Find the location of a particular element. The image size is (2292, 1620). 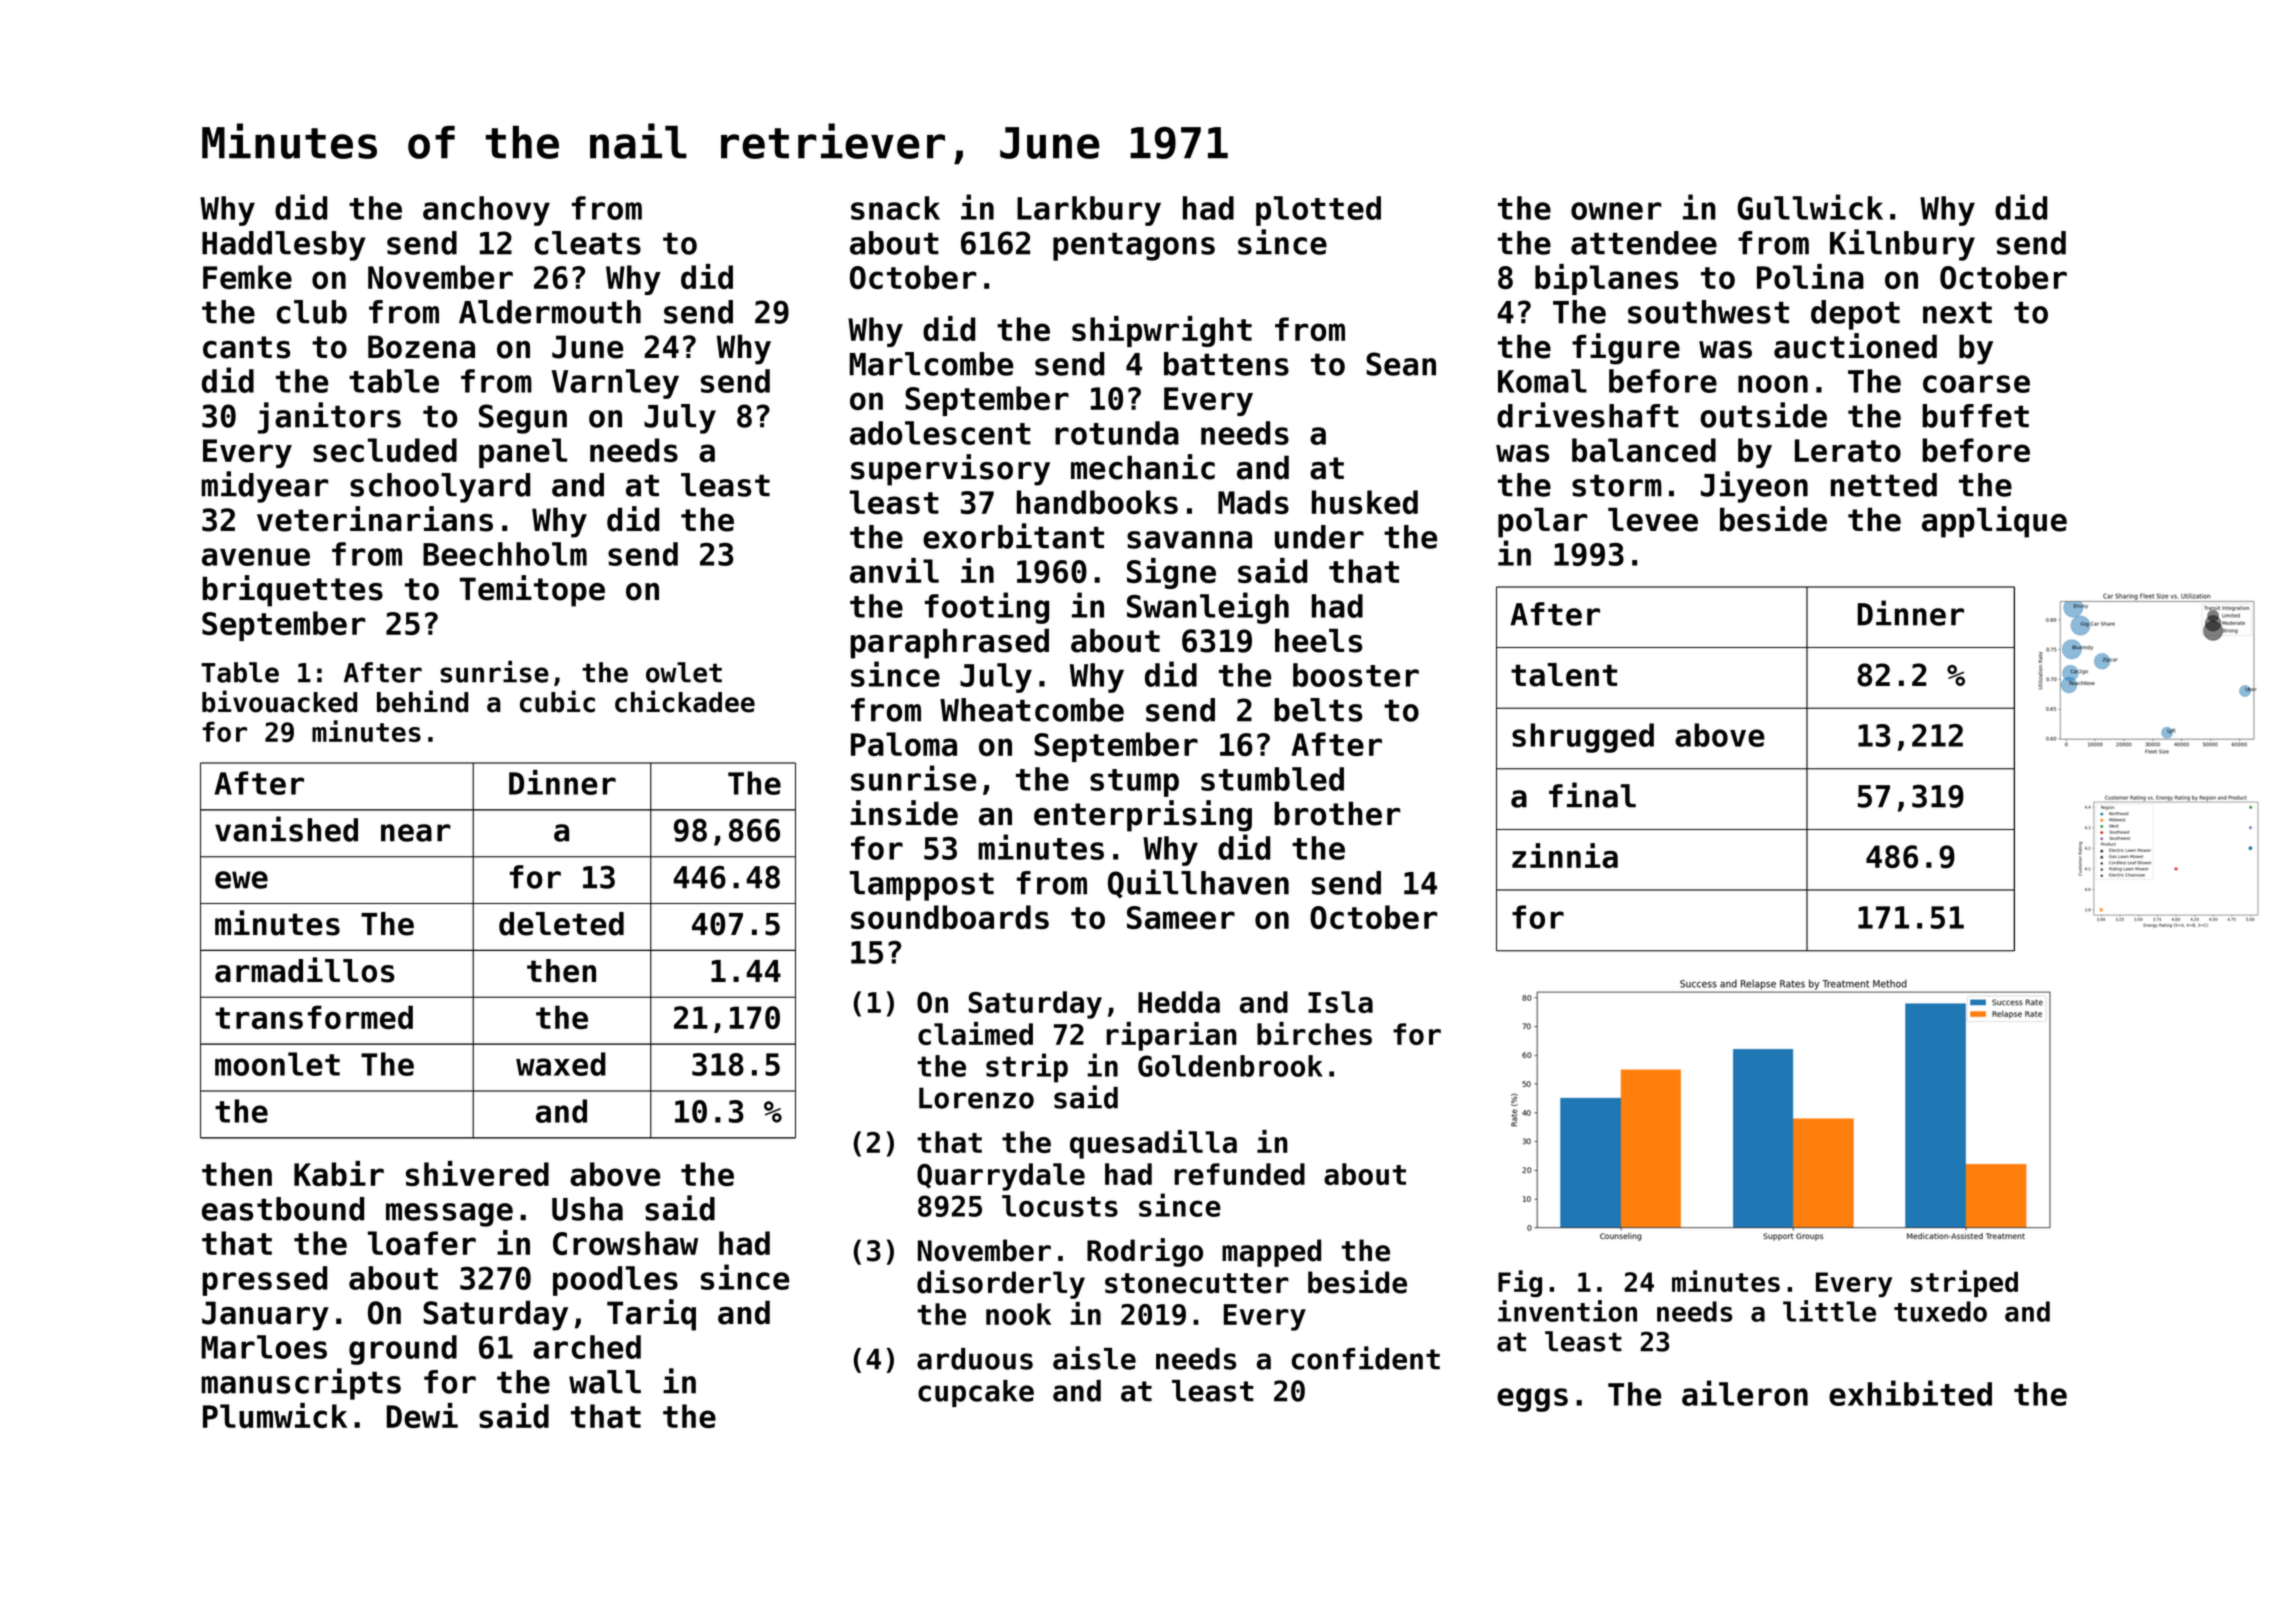

Aldermouth is located at coordinates (550, 312).
